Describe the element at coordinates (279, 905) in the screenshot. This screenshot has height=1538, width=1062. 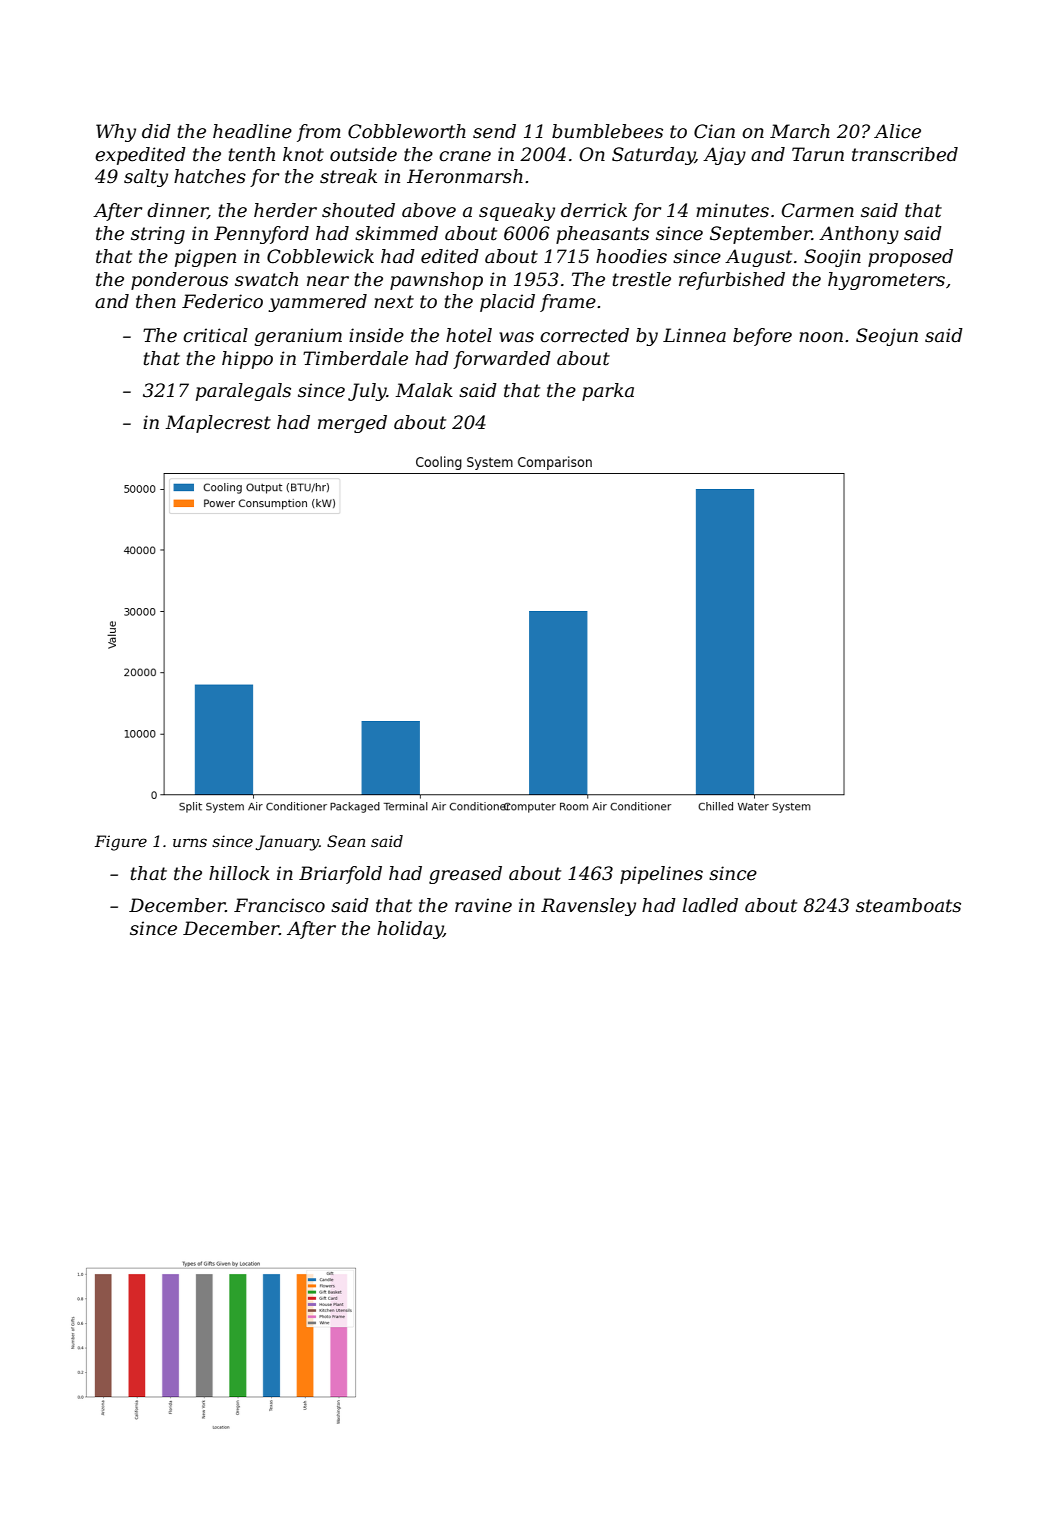
I see `Francisco` at that location.
